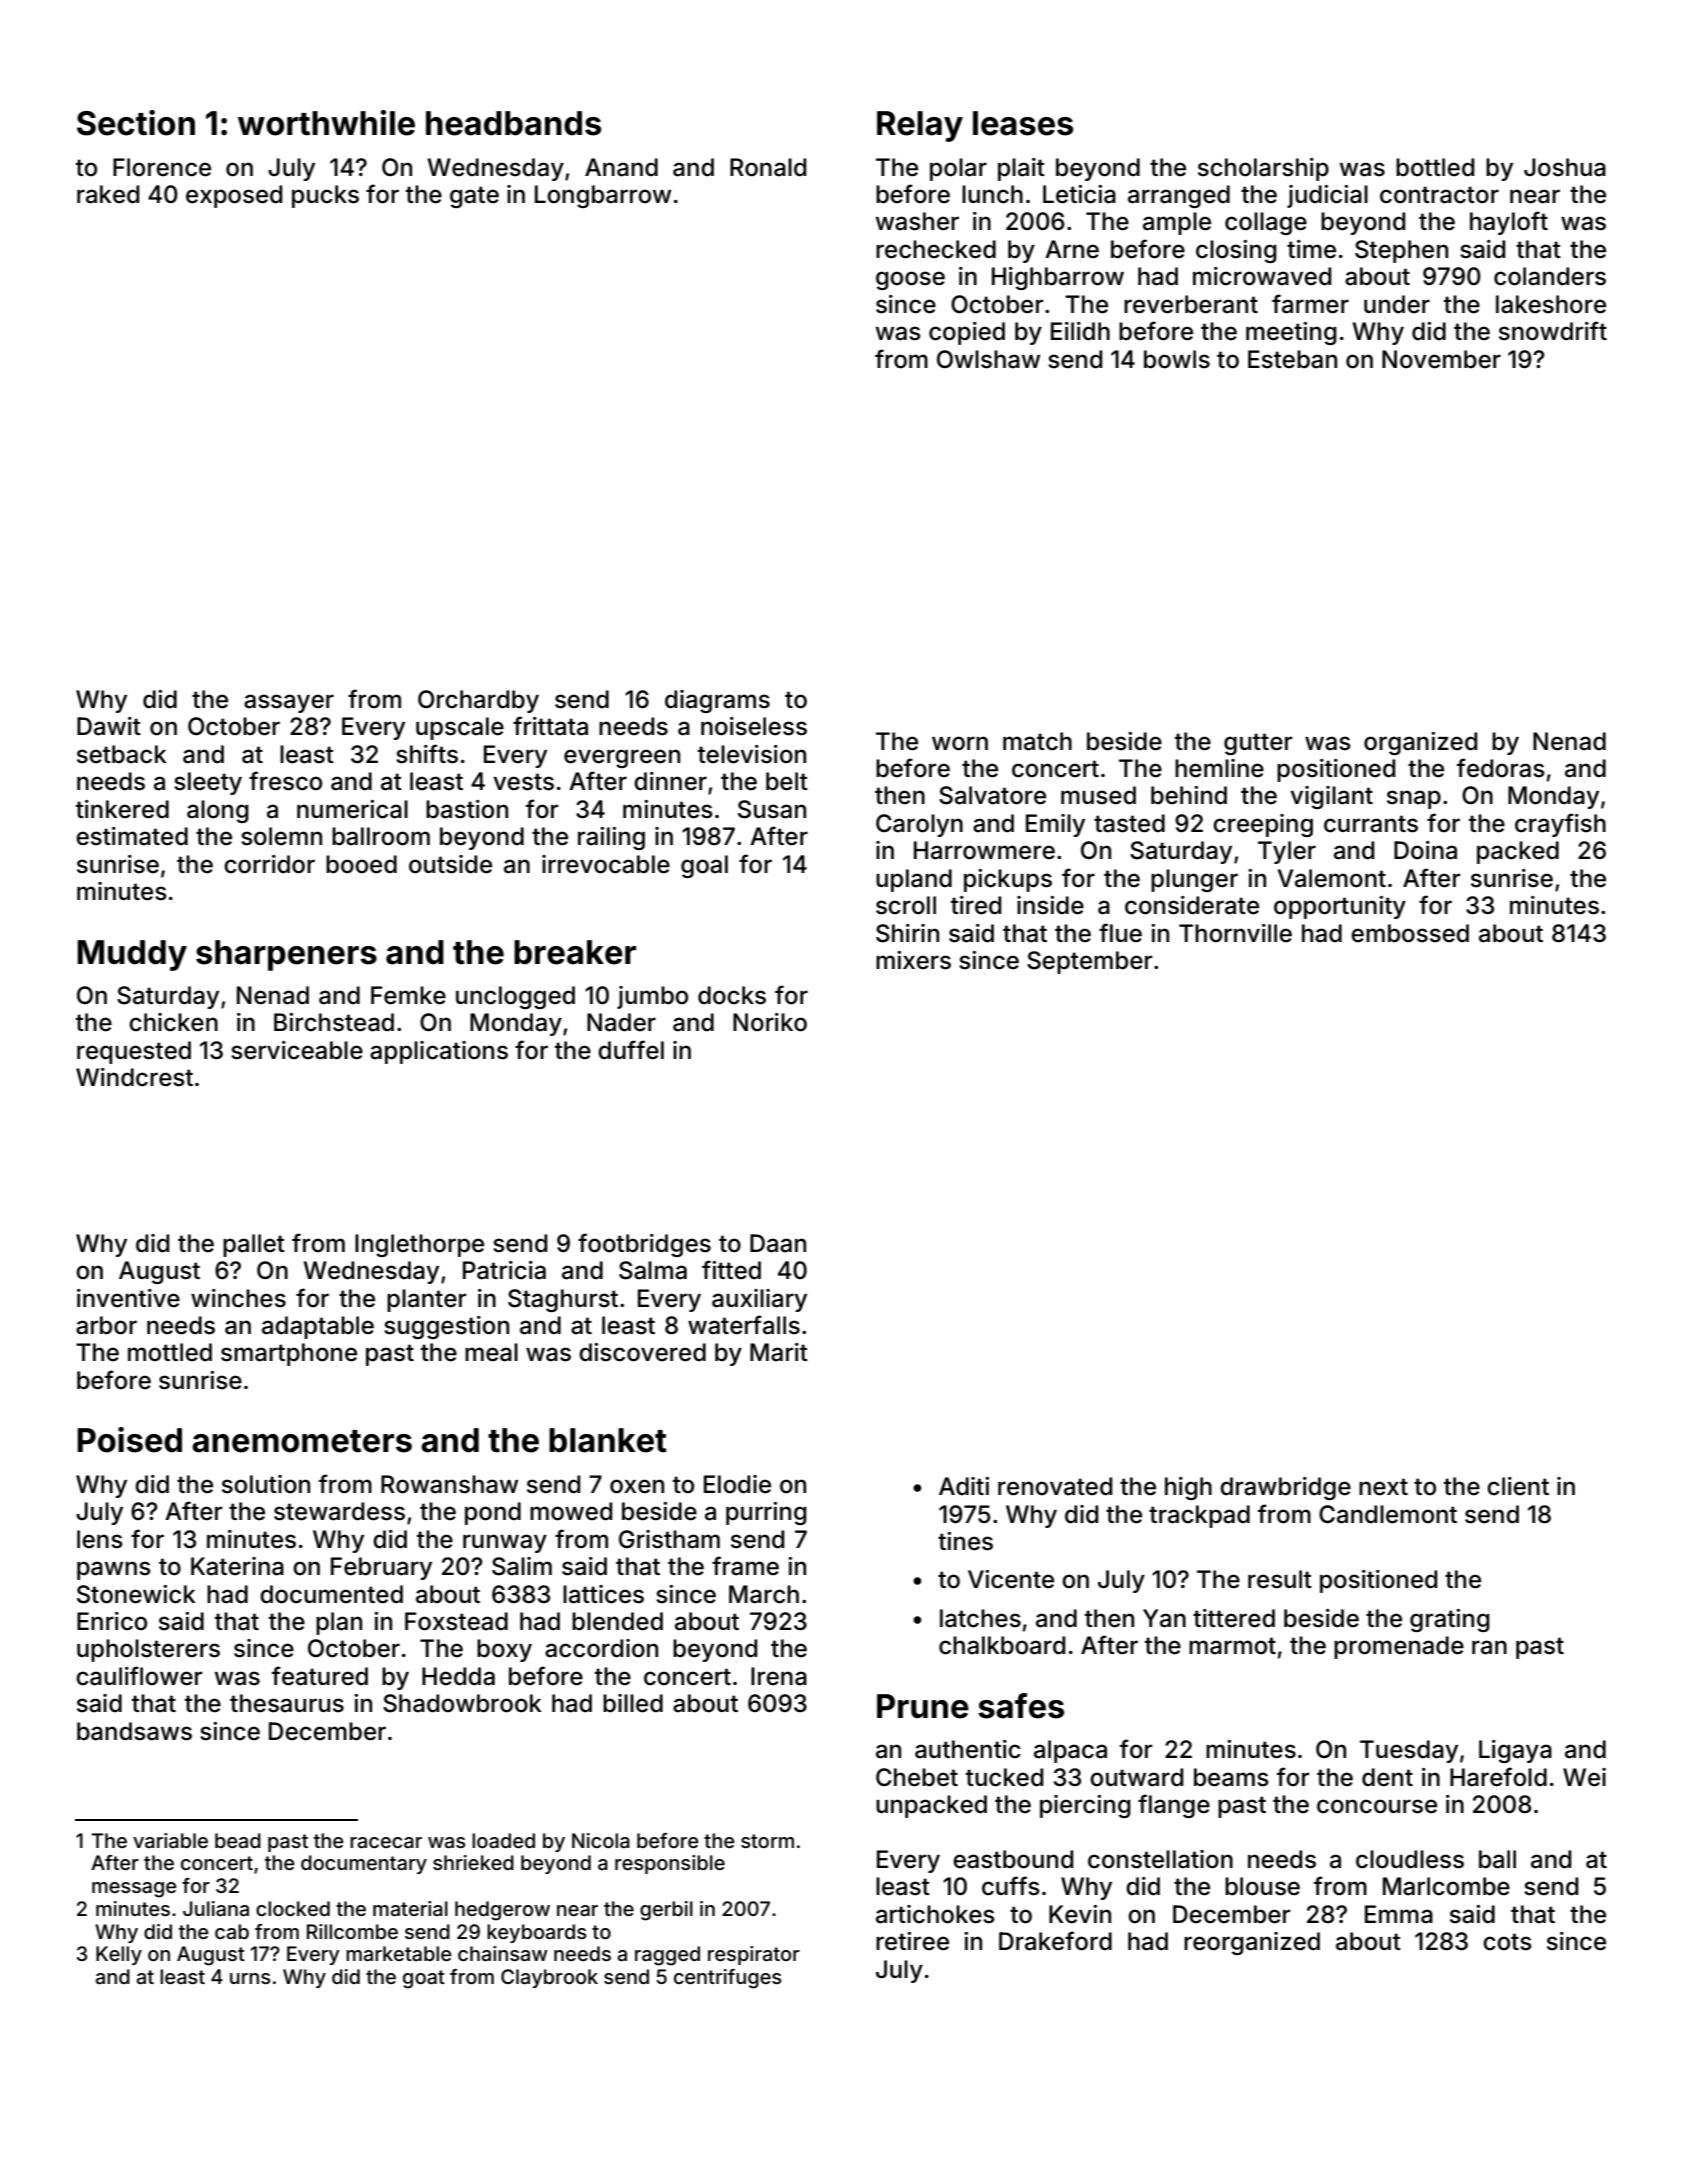 This screenshot has width=1683, height=2178. I want to click on diagrams, so click(717, 701).
